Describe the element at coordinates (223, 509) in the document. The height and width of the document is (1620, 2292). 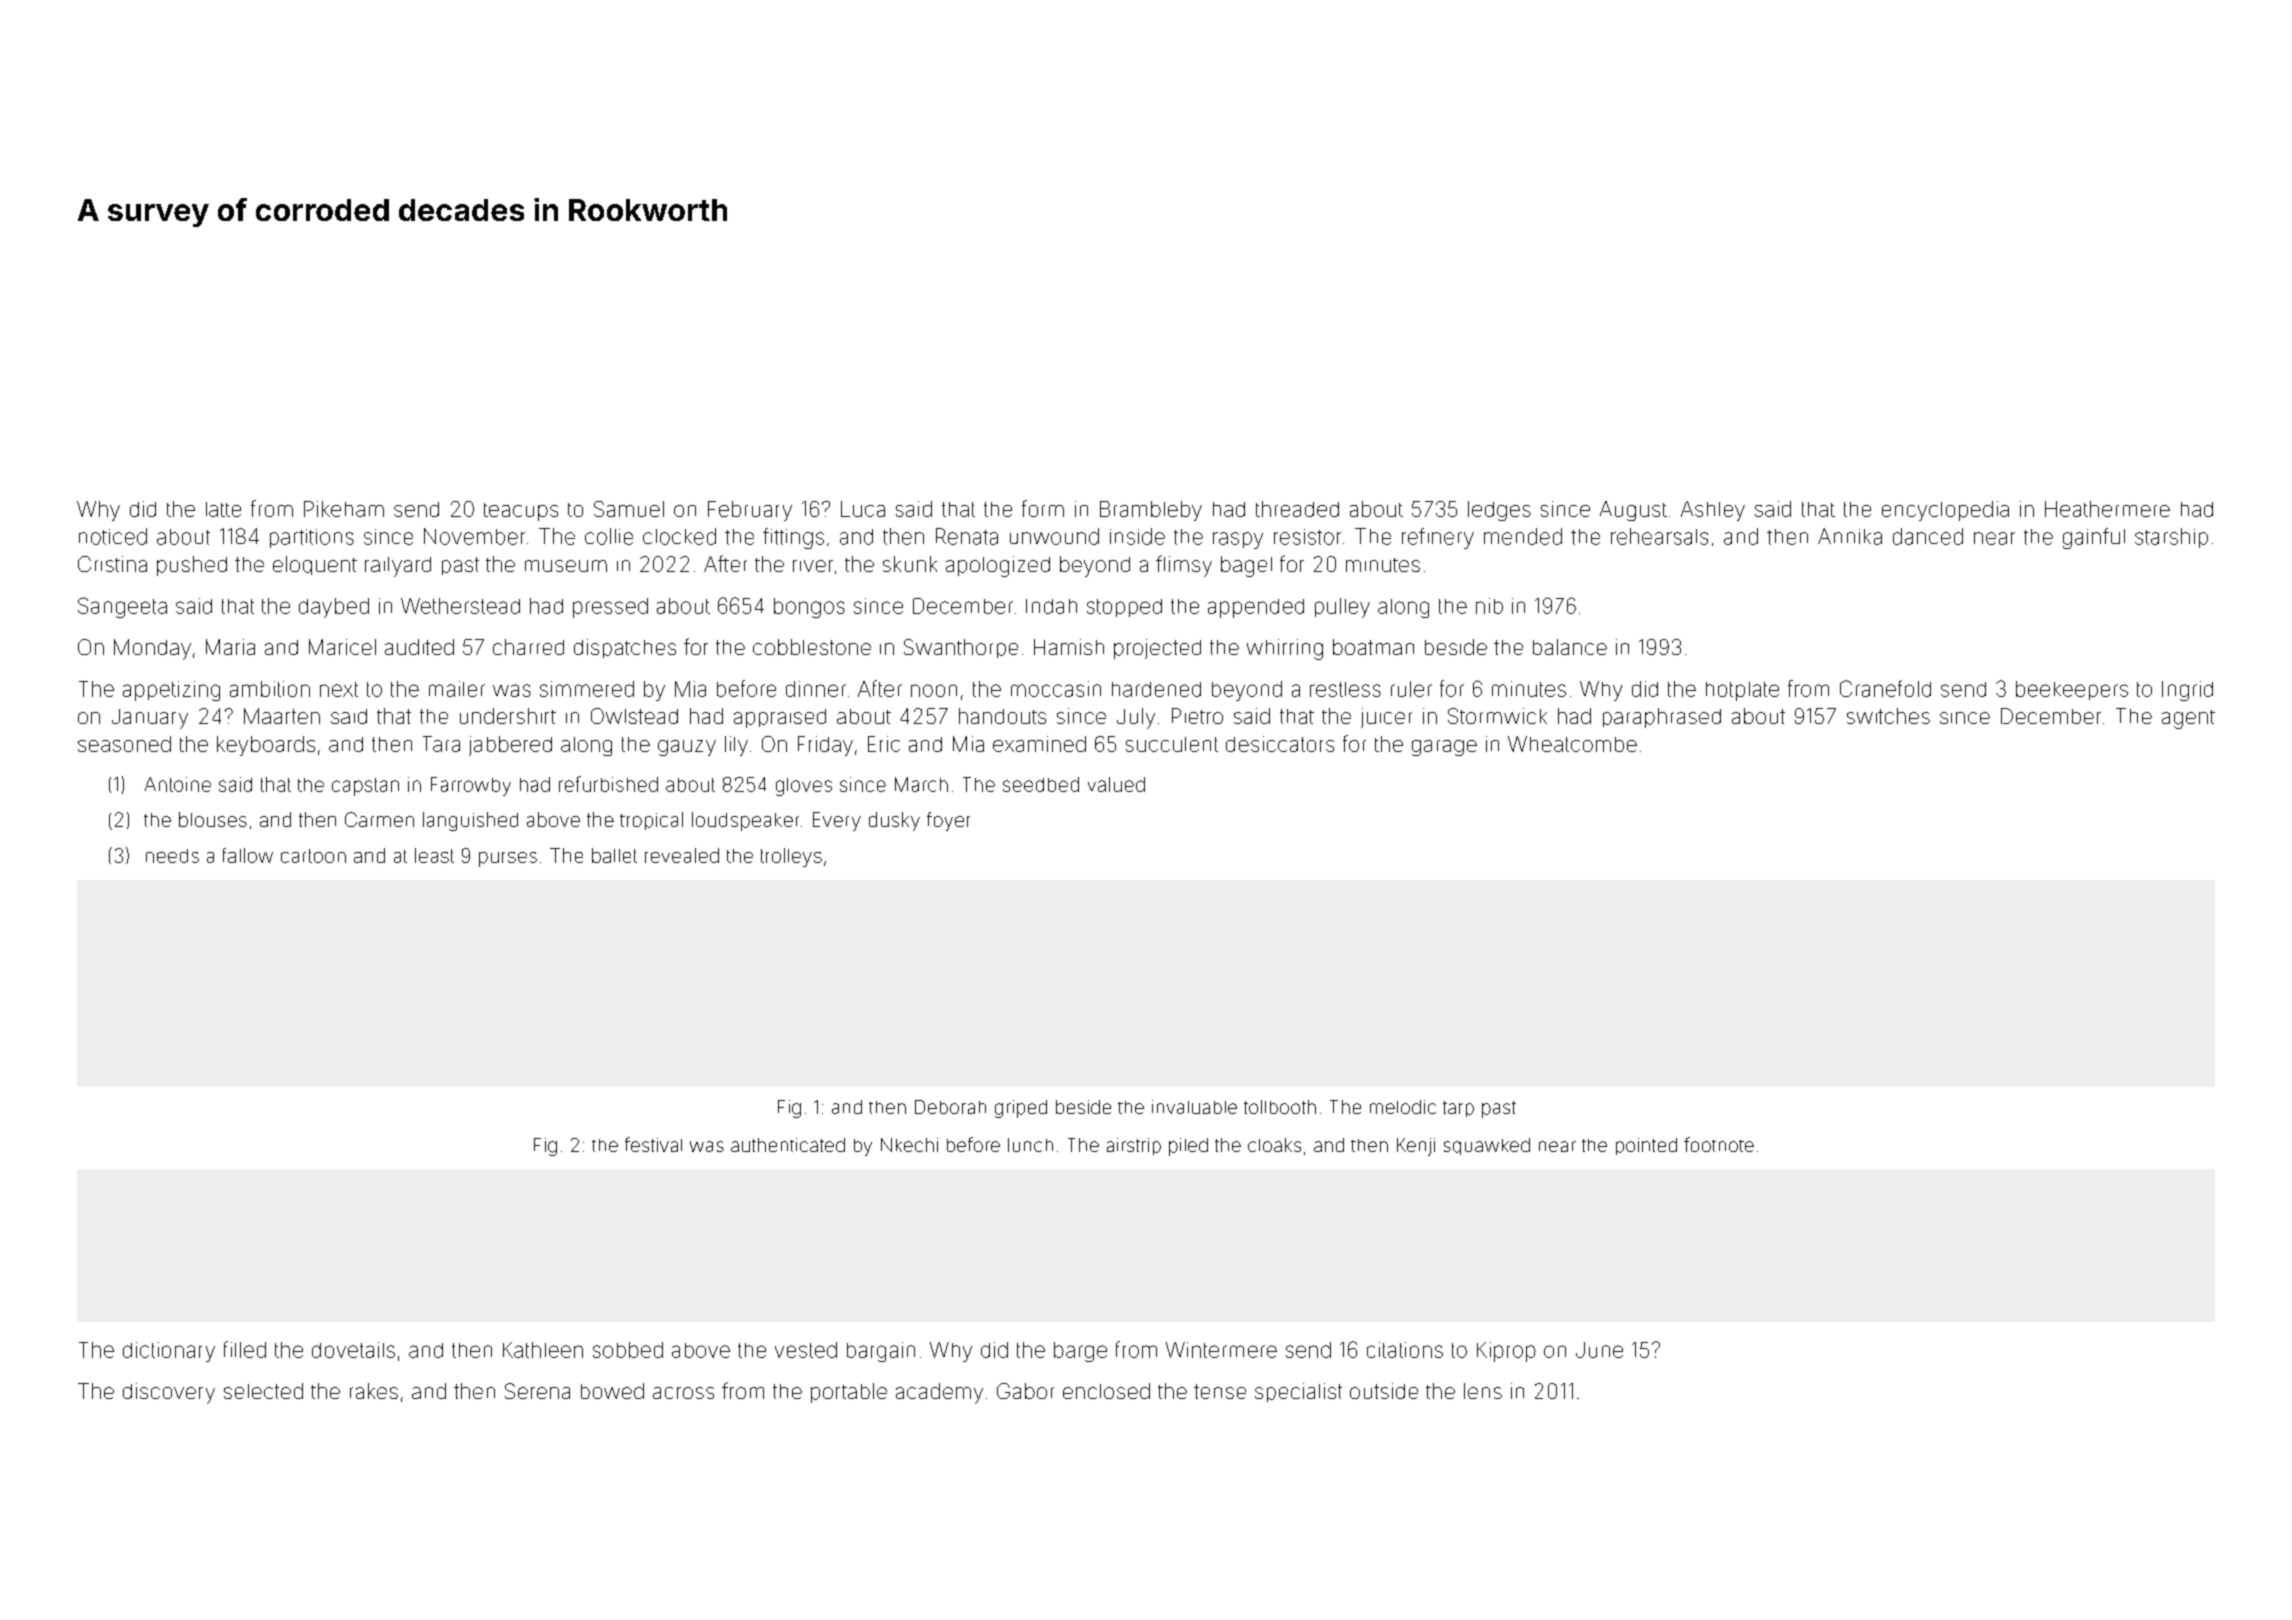
I see `latte` at that location.
